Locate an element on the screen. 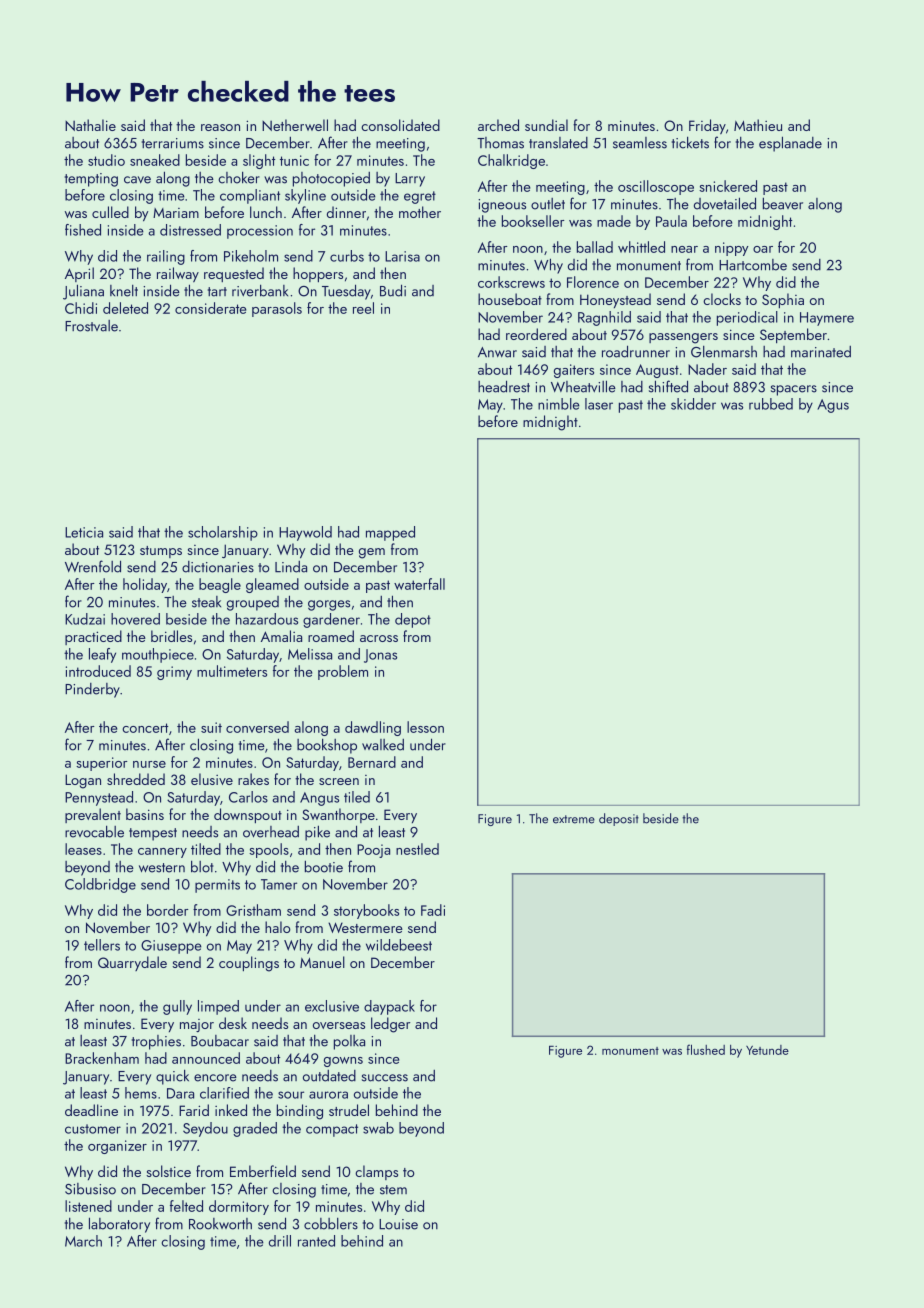 The image size is (924, 1308). dinner is located at coordinates (346, 212).
